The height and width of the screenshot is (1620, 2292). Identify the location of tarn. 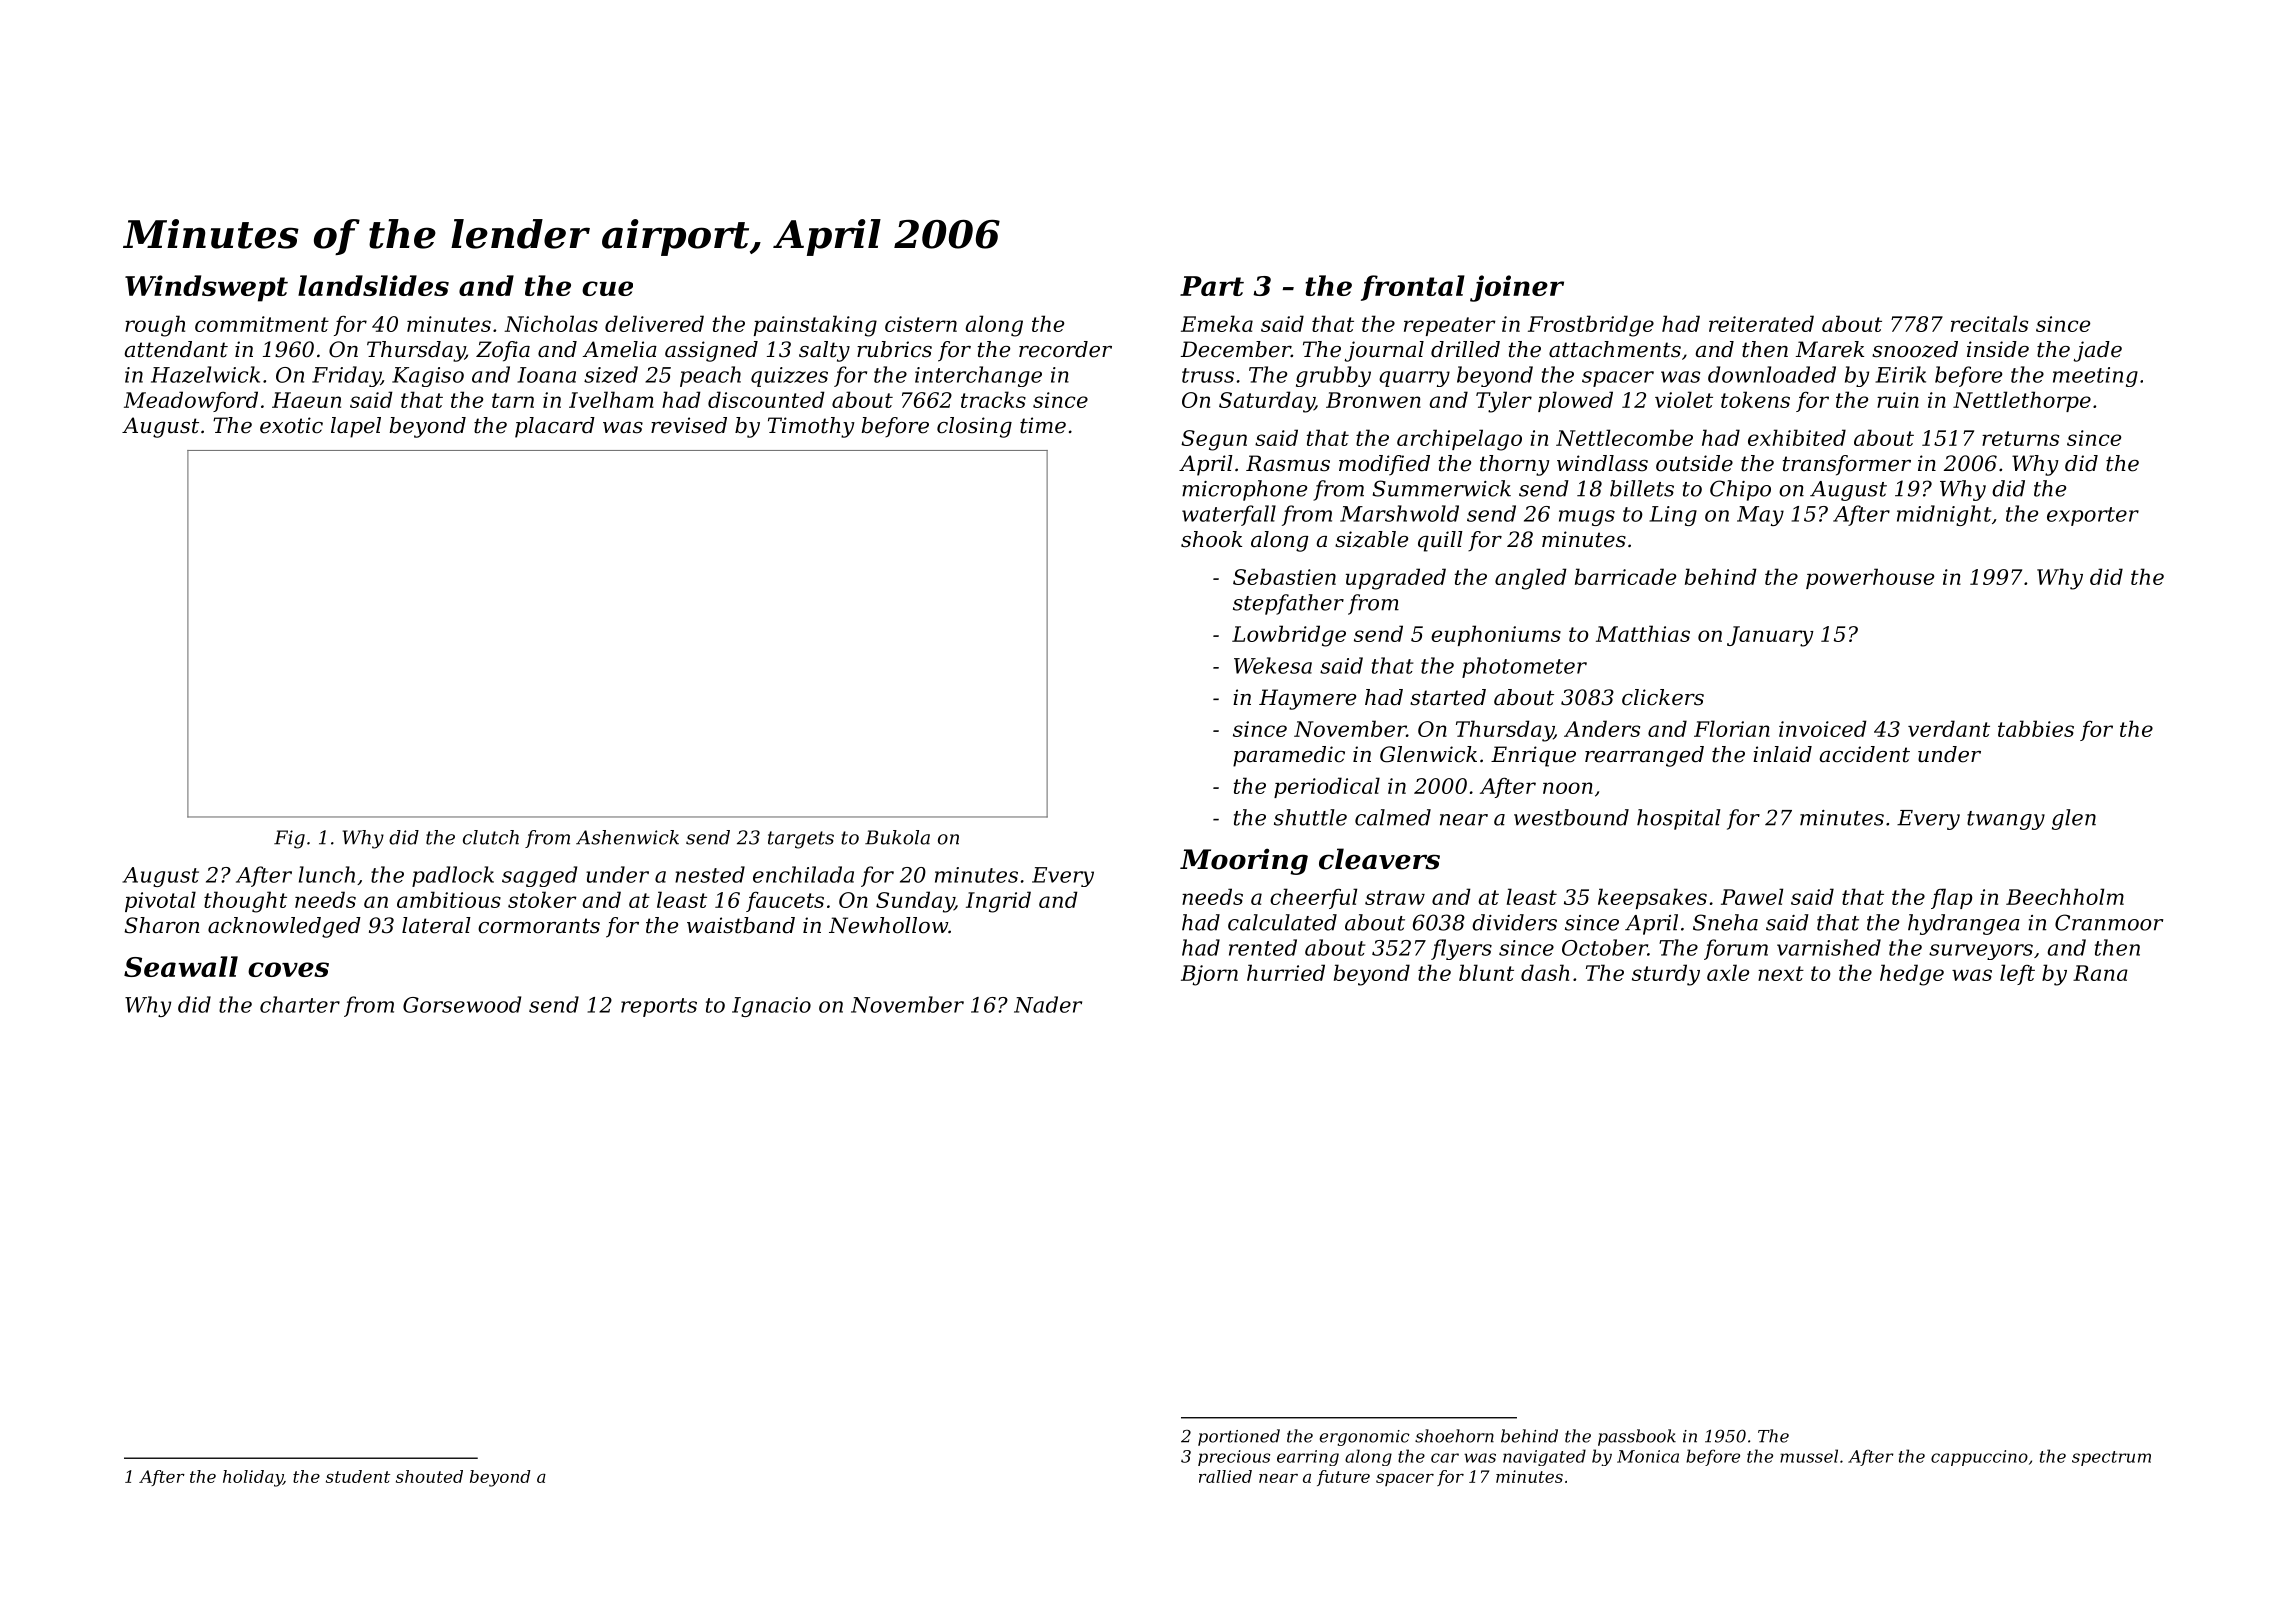
(513, 400).
